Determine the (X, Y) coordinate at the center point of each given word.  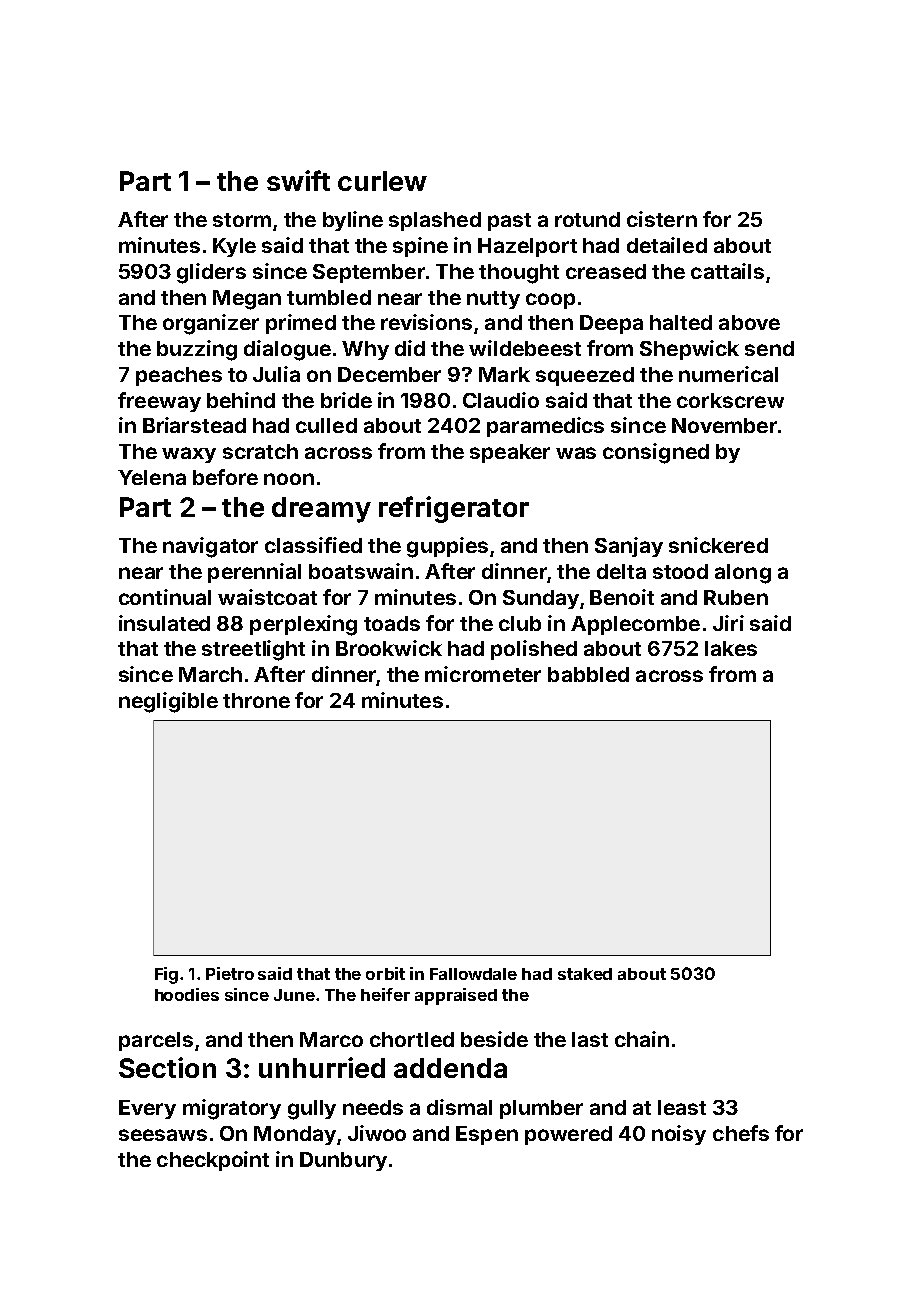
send (769, 348)
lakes (731, 648)
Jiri (728, 623)
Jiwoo (377, 1133)
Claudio (501, 400)
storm (242, 220)
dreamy (321, 510)
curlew (382, 181)
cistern (662, 219)
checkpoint (213, 1161)
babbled (588, 674)
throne (256, 700)
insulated (164, 623)
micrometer (483, 674)
